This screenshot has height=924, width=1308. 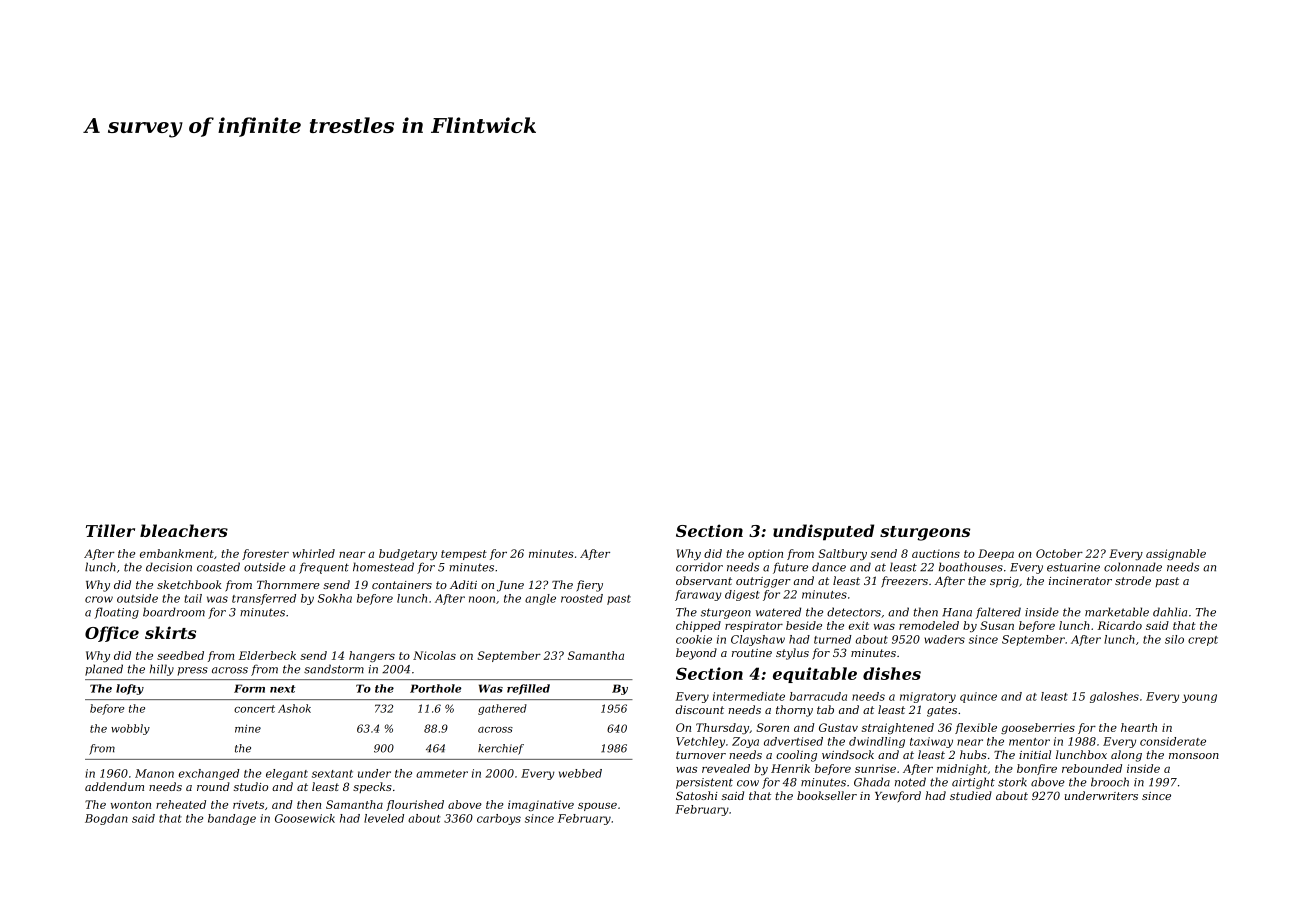 What do you see at coordinates (130, 689) in the screenshot?
I see `lofty` at bounding box center [130, 689].
